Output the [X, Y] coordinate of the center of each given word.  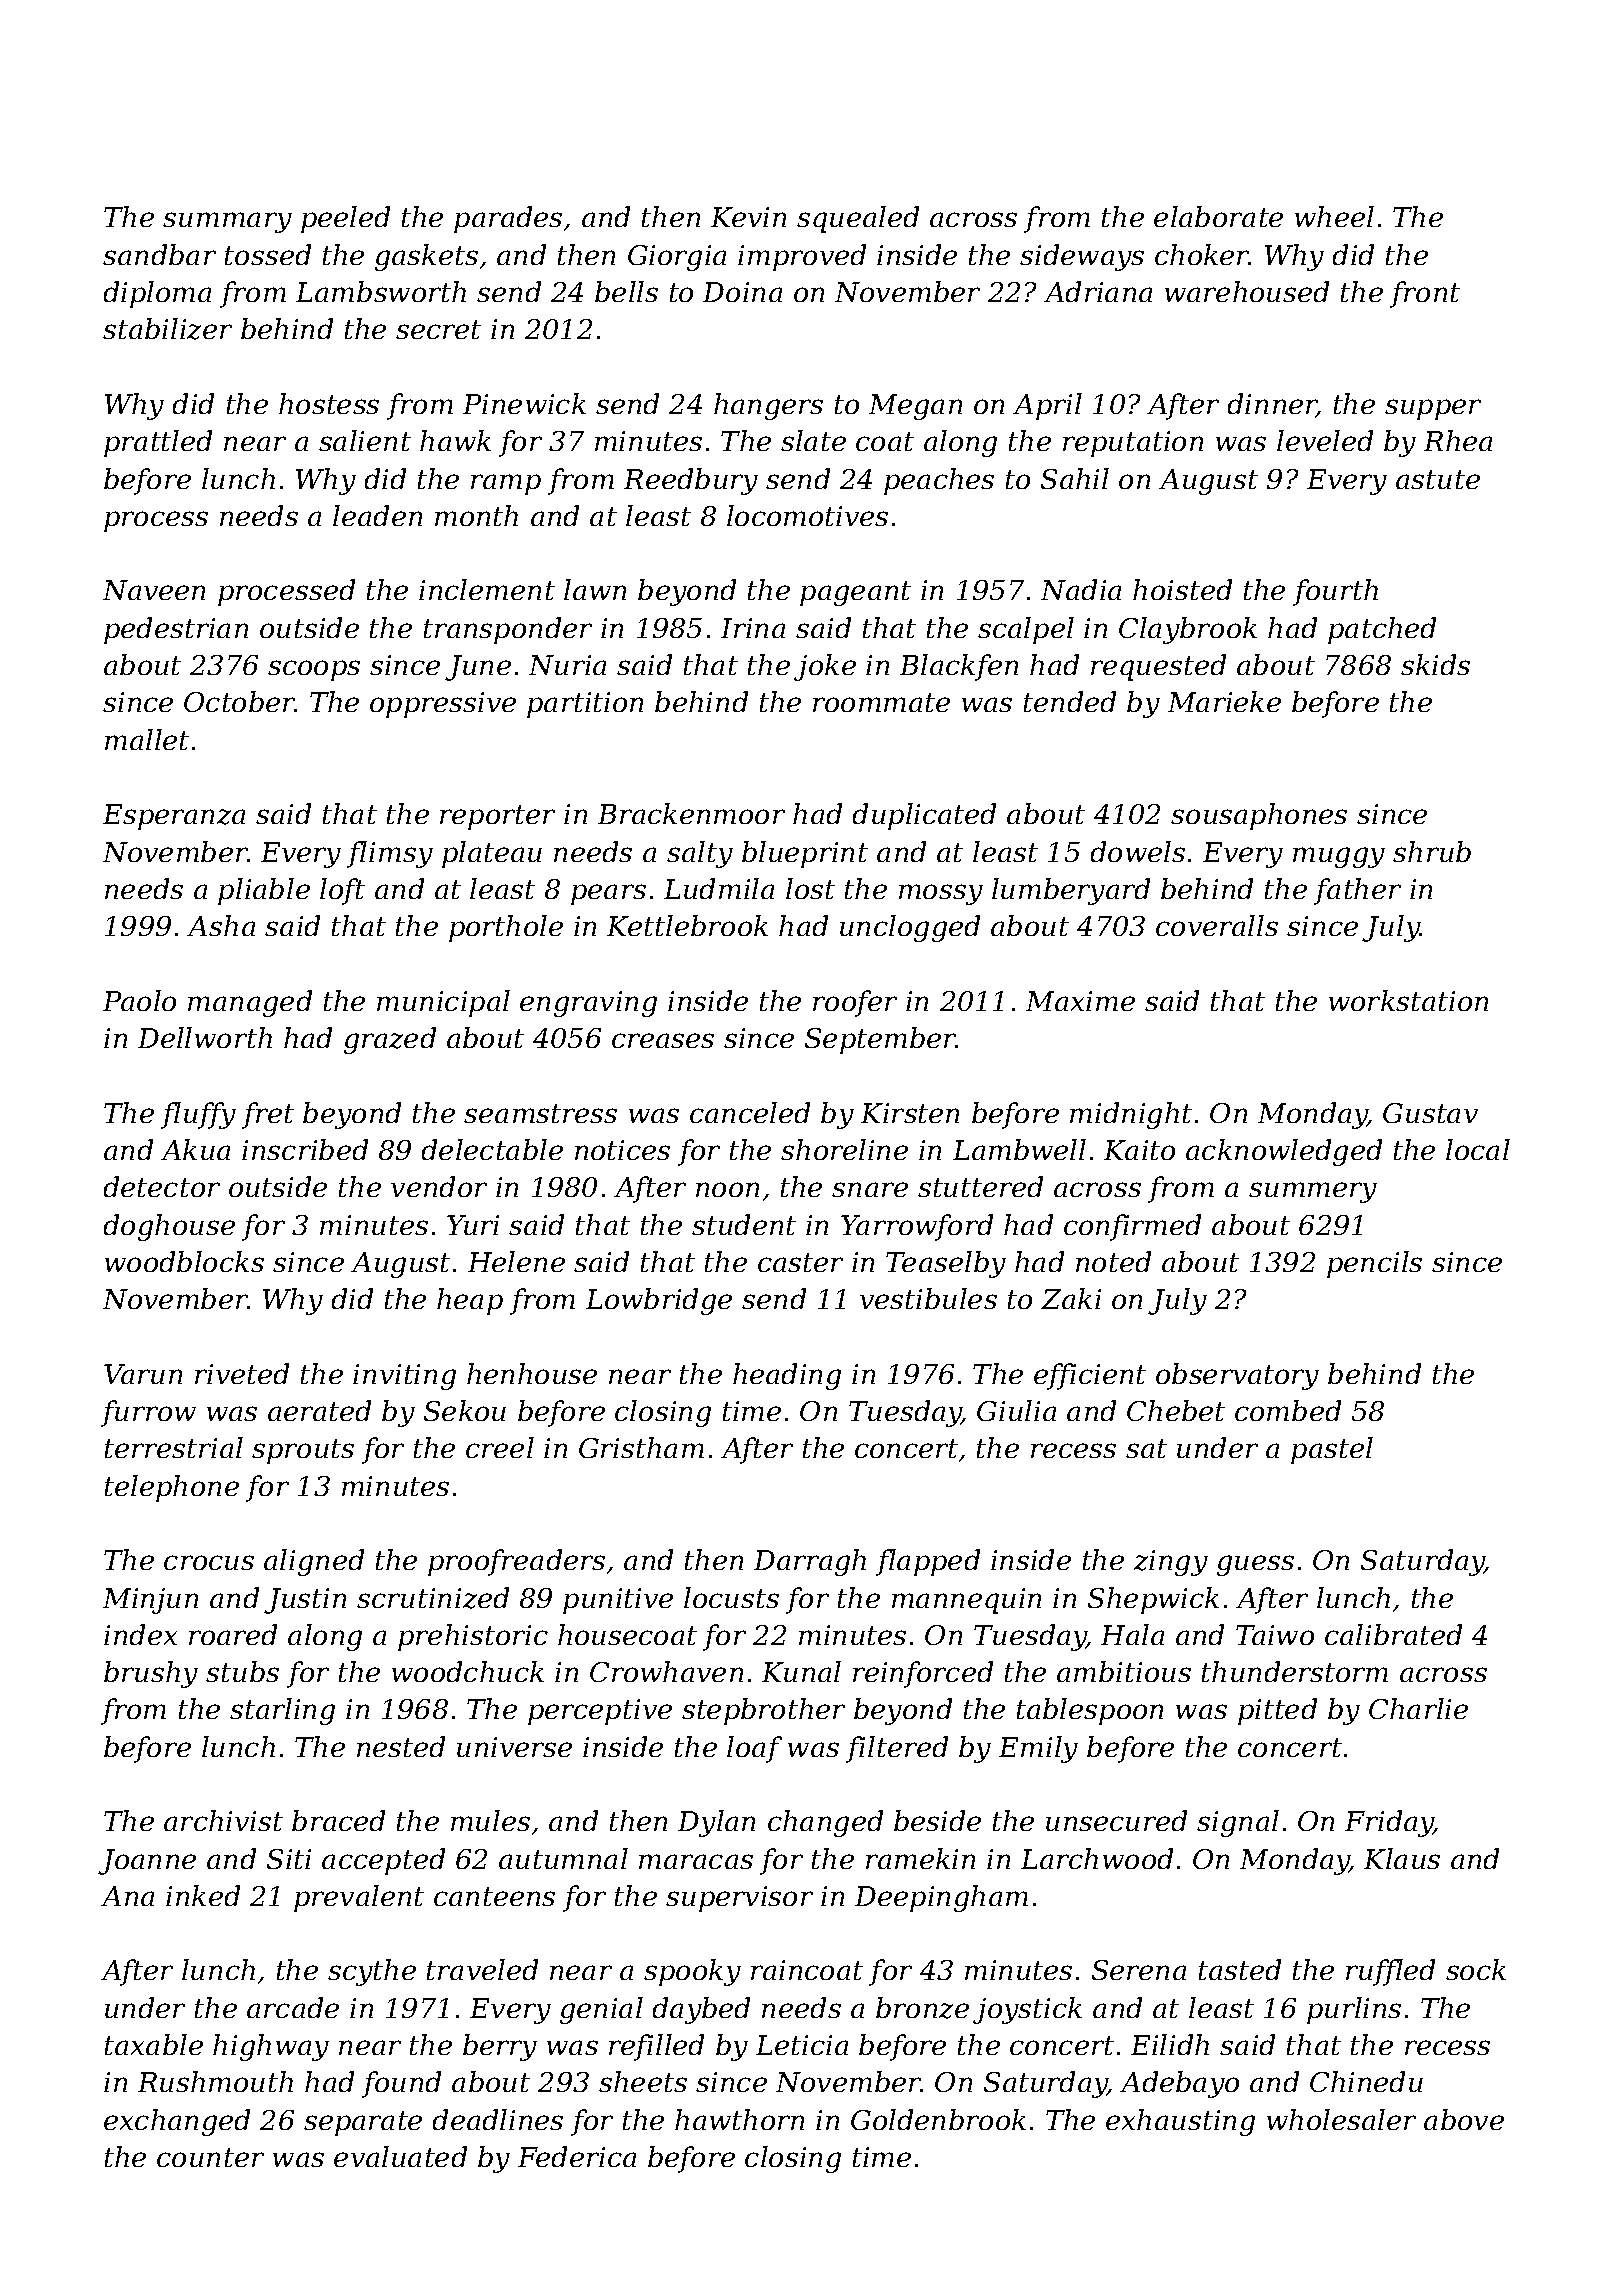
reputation [1133, 444]
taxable [154, 2044]
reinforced [923, 1674]
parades [508, 219]
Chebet [1176, 1410]
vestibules [928, 1298]
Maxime [1080, 1001]
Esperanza [174, 817]
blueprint [805, 854]
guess [1255, 1565]
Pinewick [524, 403]
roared [233, 1634]
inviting [404, 1377]
